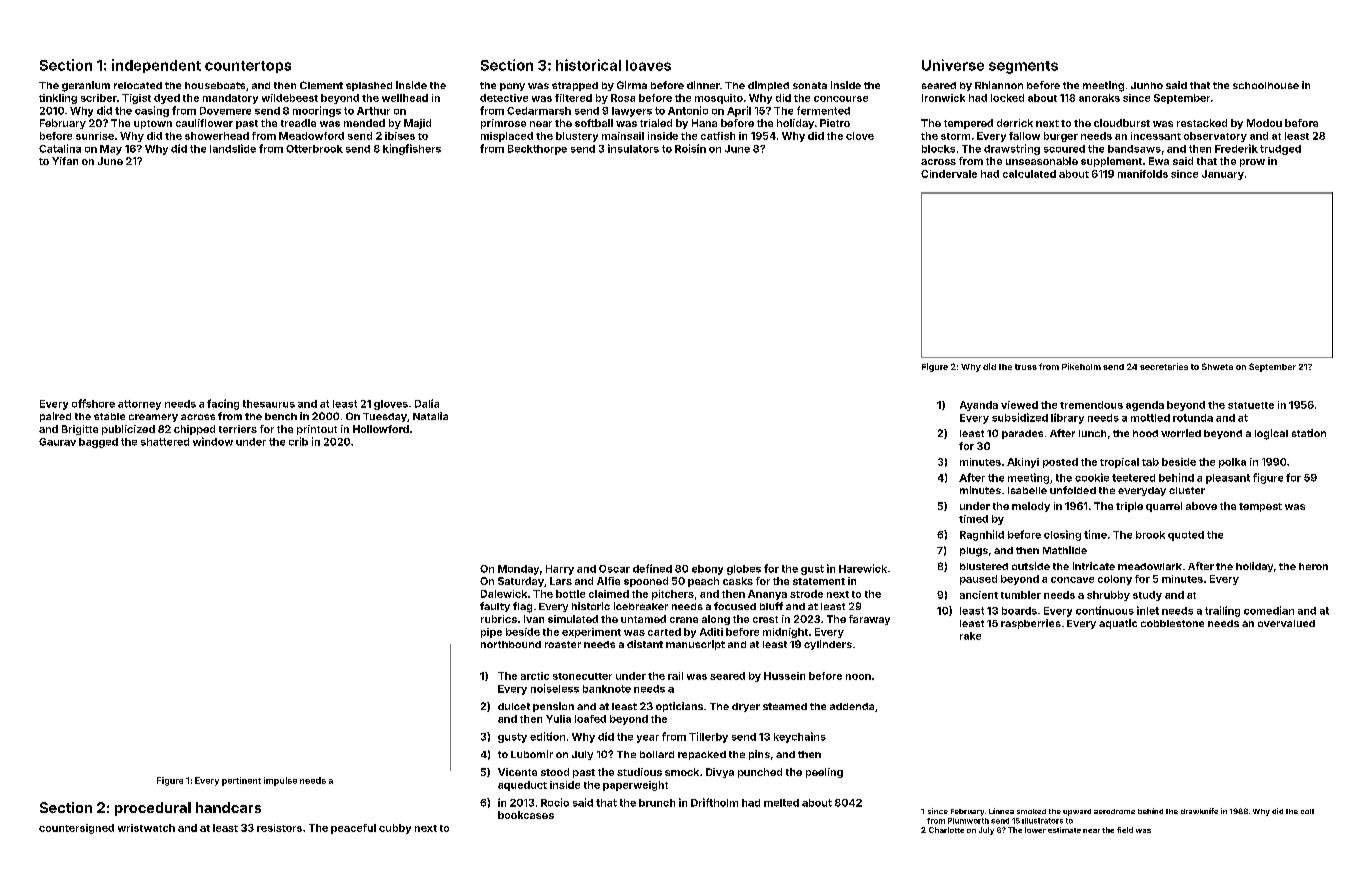 This page has width=1372, height=887. What do you see at coordinates (953, 65) in the page?
I see `Universe` at bounding box center [953, 65].
